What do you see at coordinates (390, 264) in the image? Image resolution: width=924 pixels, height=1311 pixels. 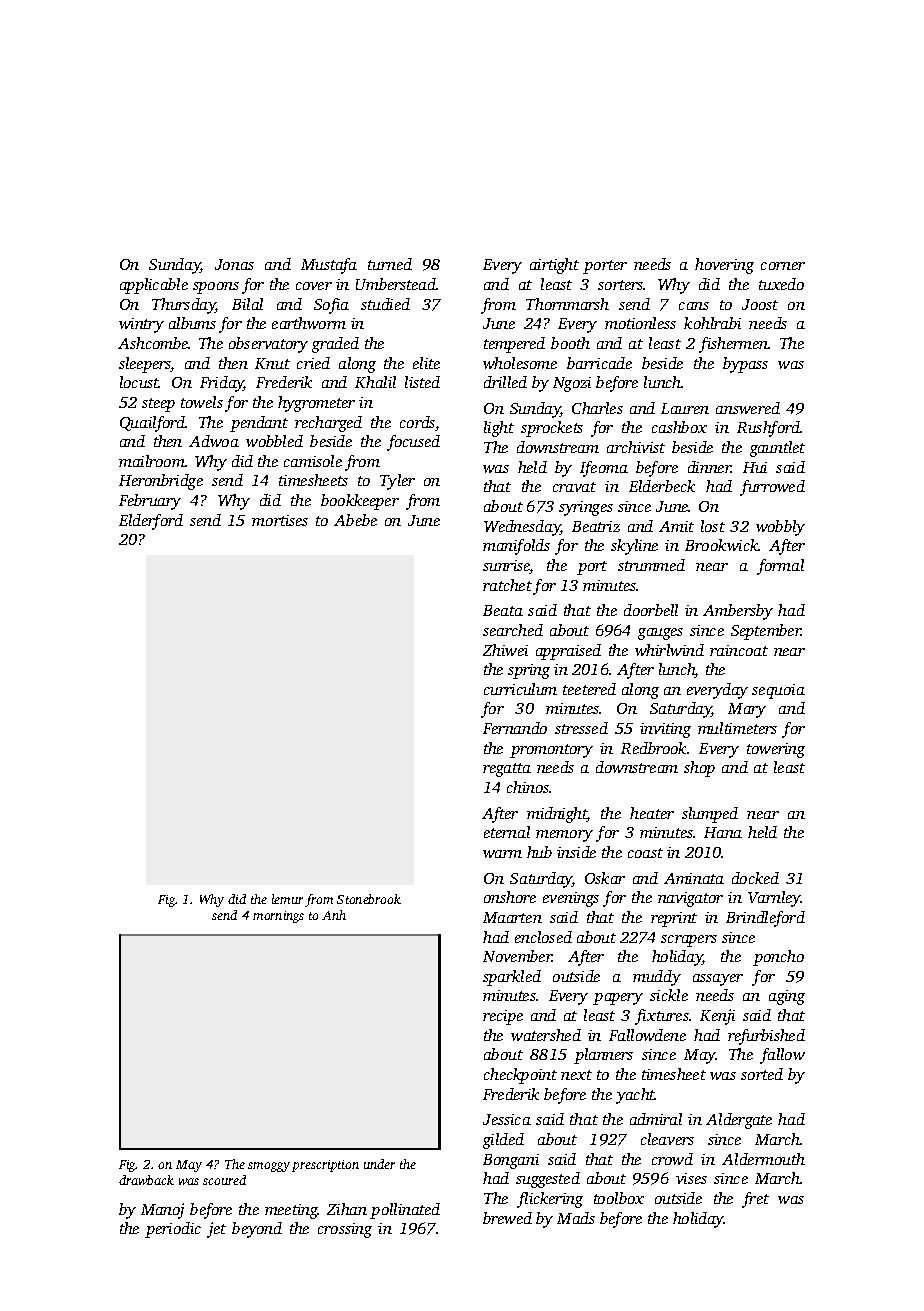 I see `turned` at bounding box center [390, 264].
